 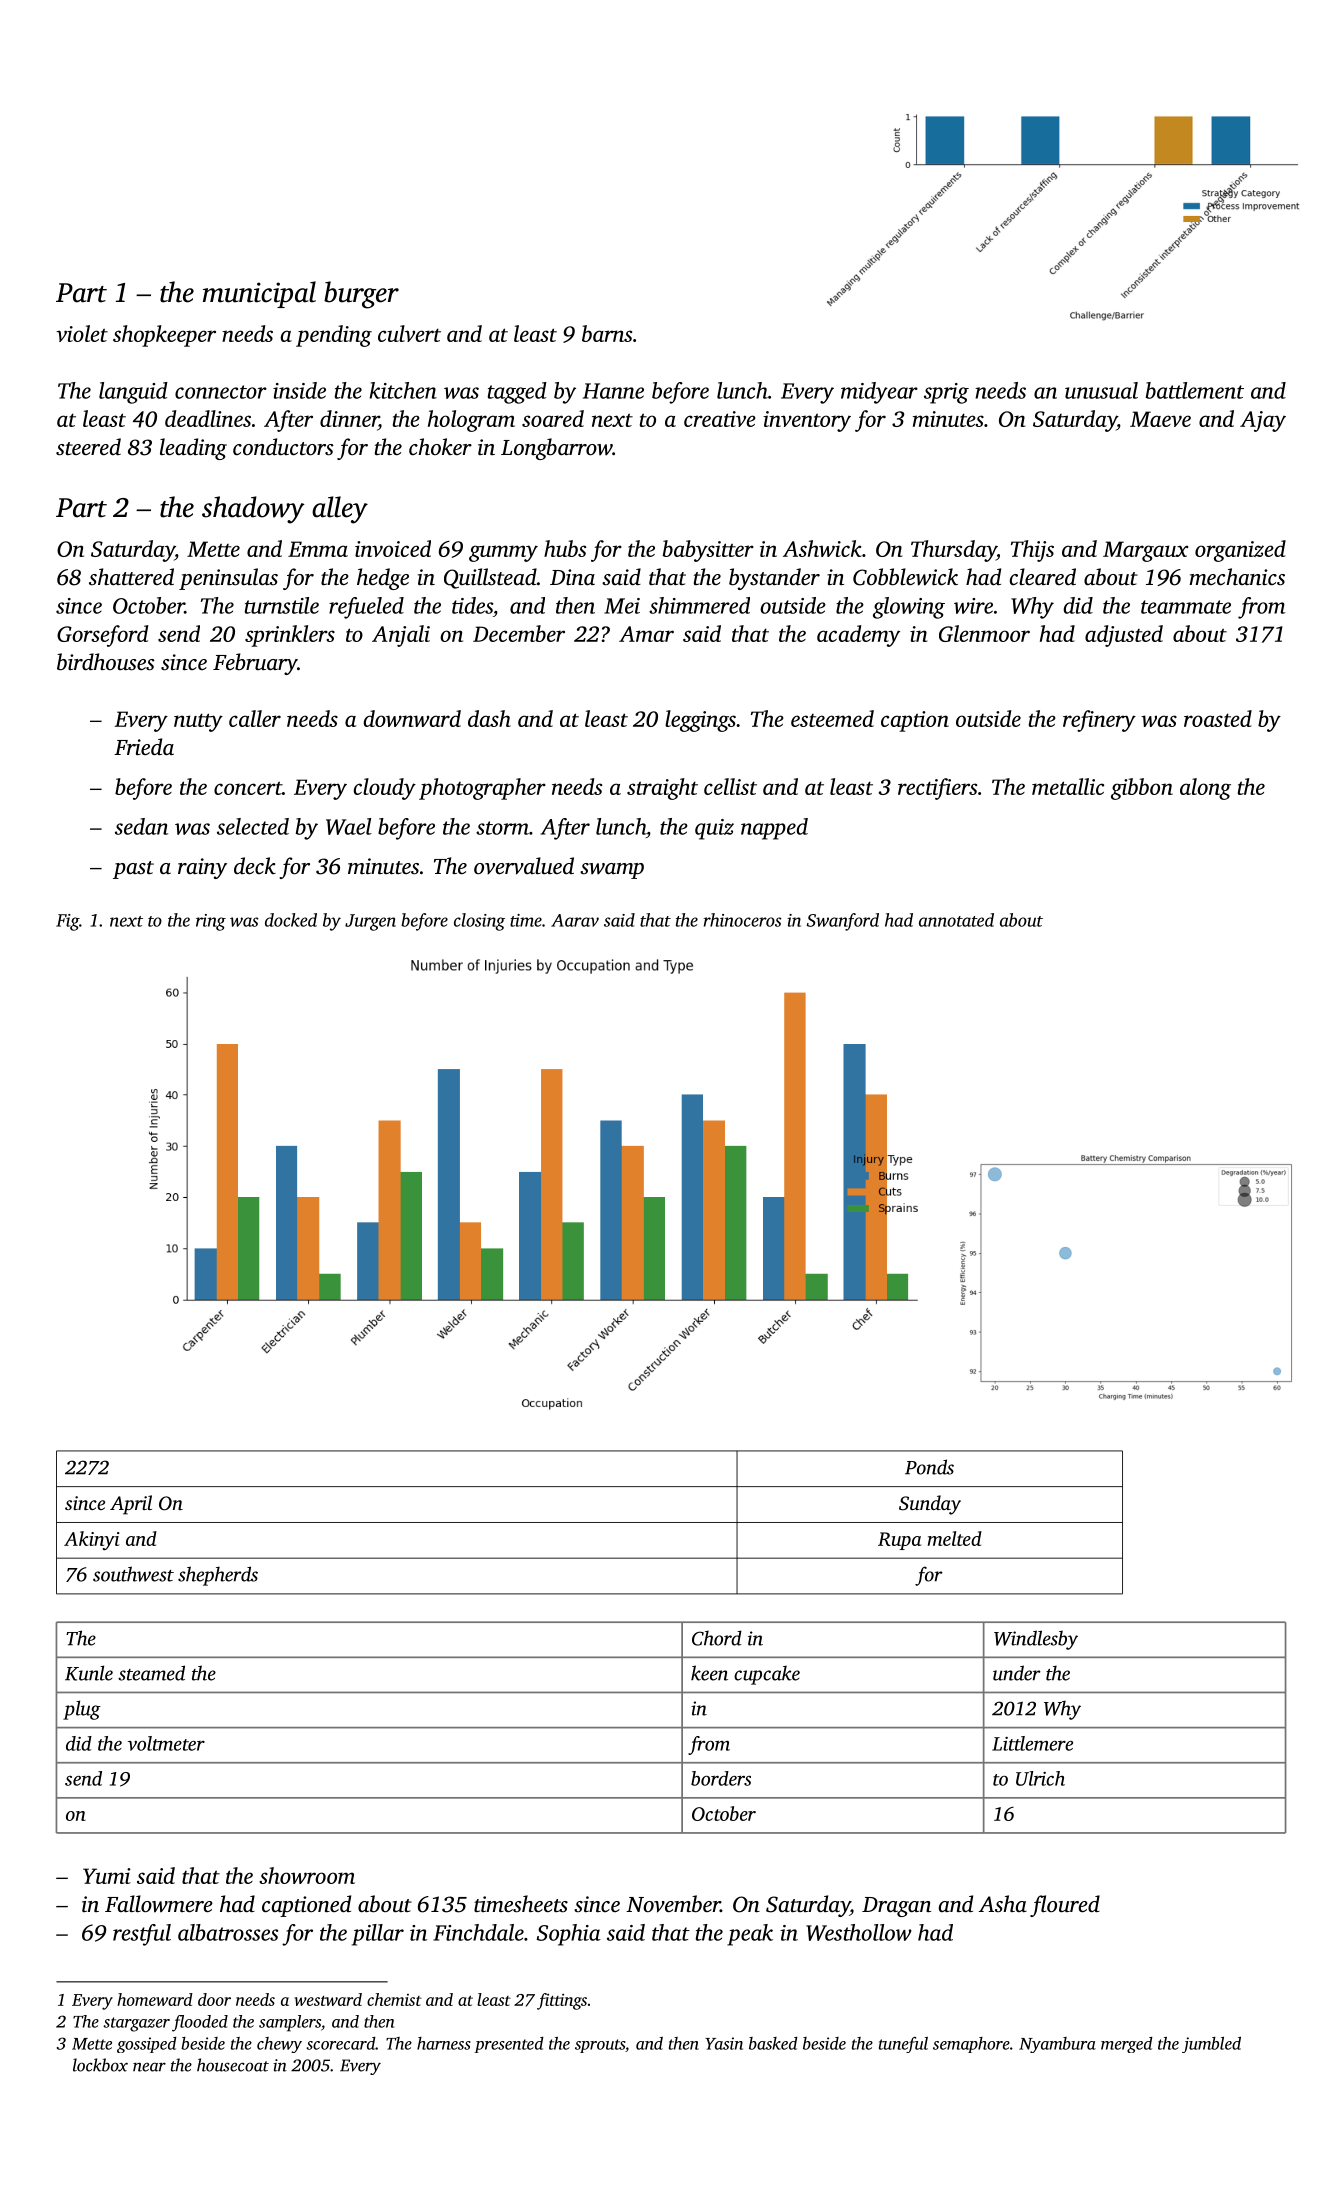 What do you see at coordinates (291, 920) in the screenshot?
I see `docked` at bounding box center [291, 920].
